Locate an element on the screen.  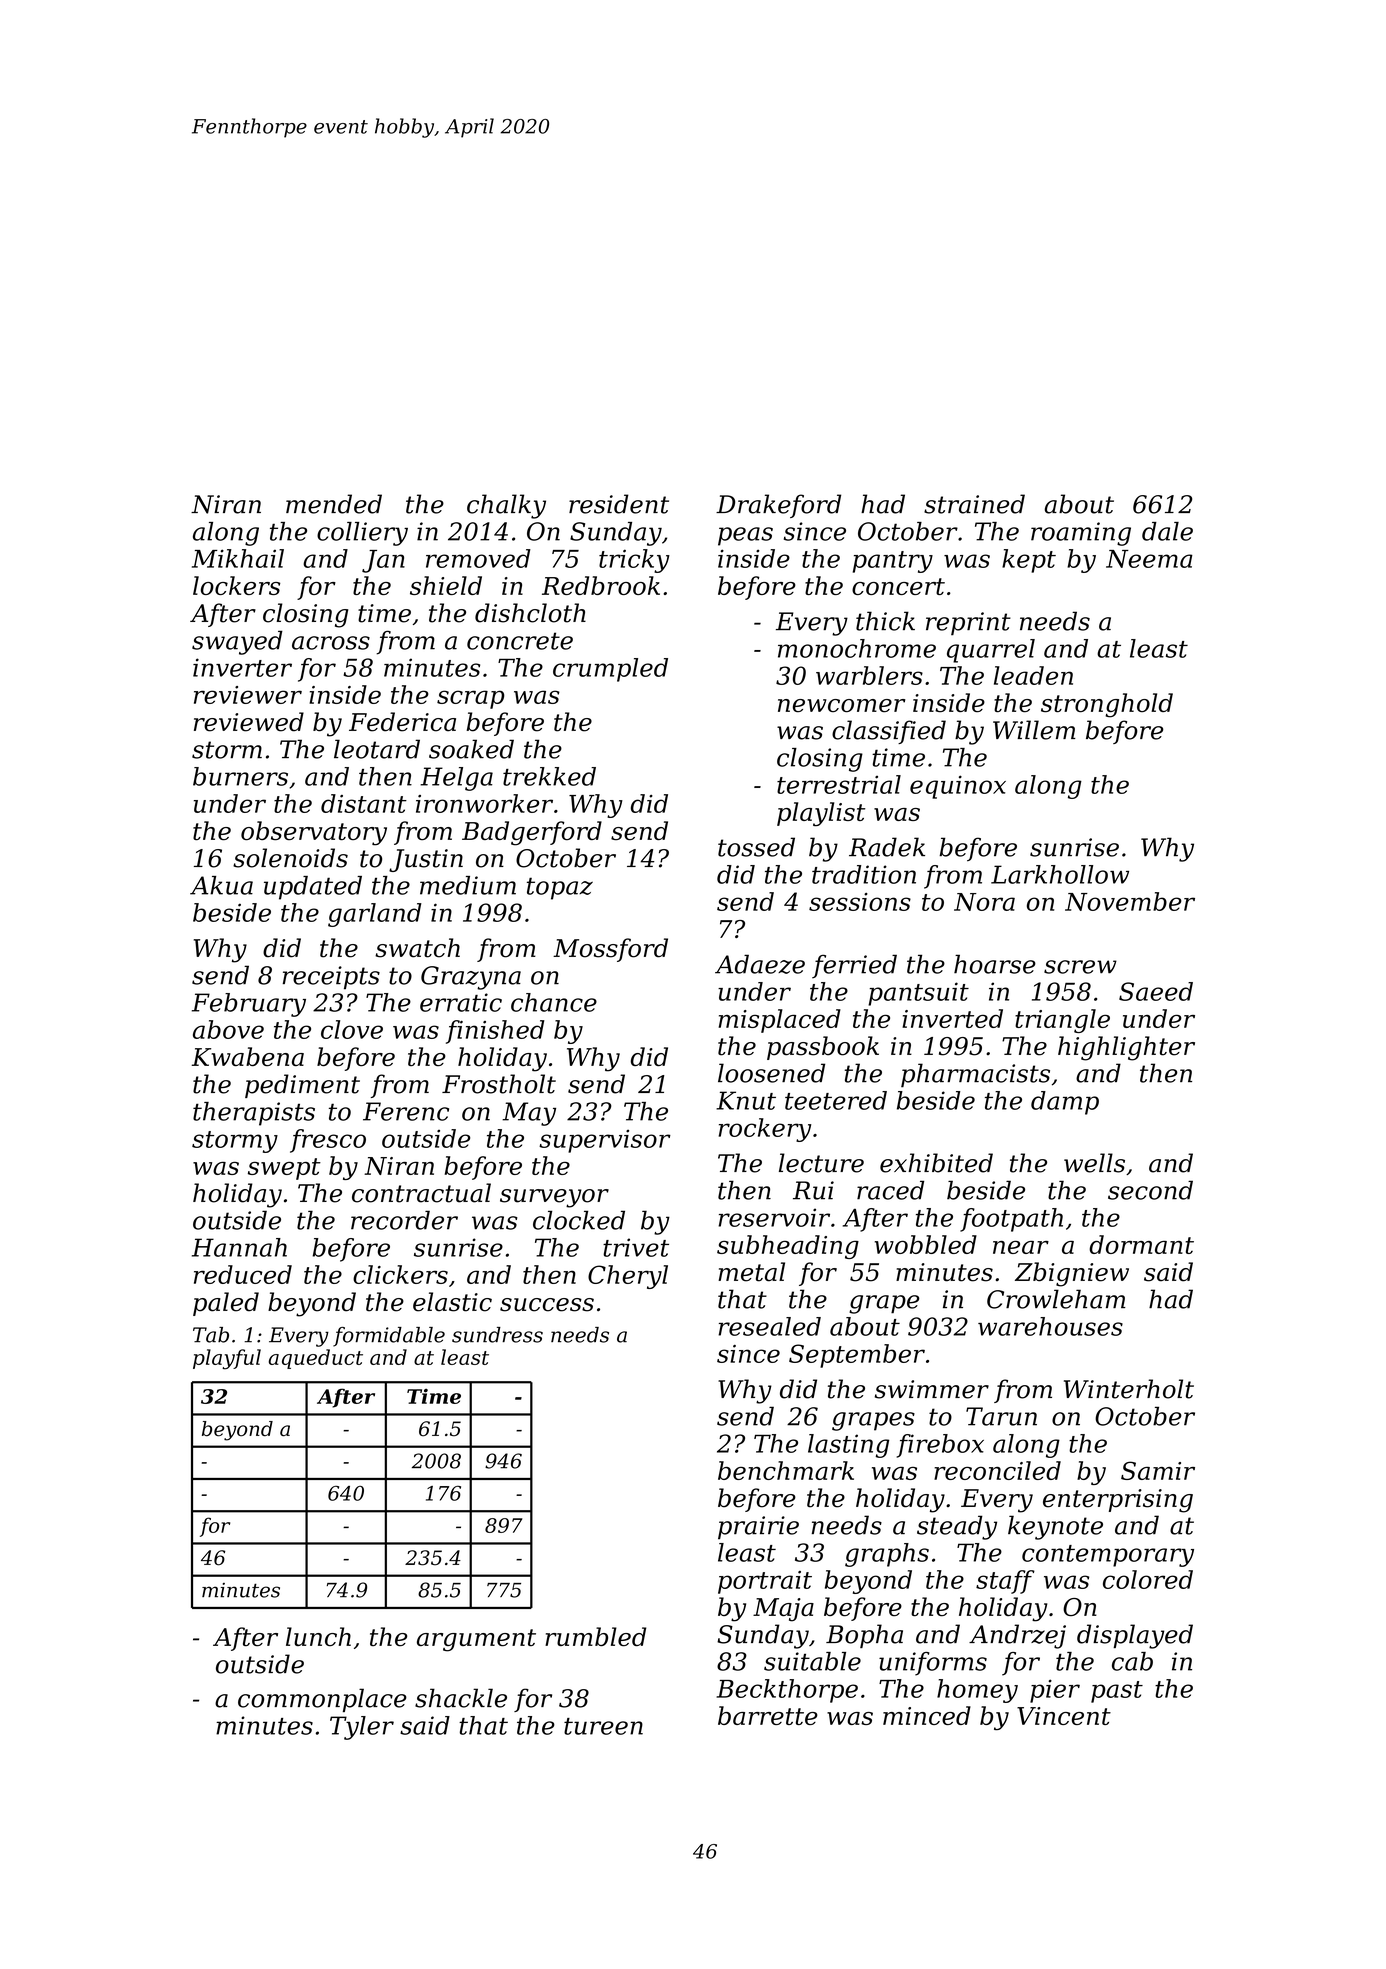
concert is located at coordinates (898, 586).
